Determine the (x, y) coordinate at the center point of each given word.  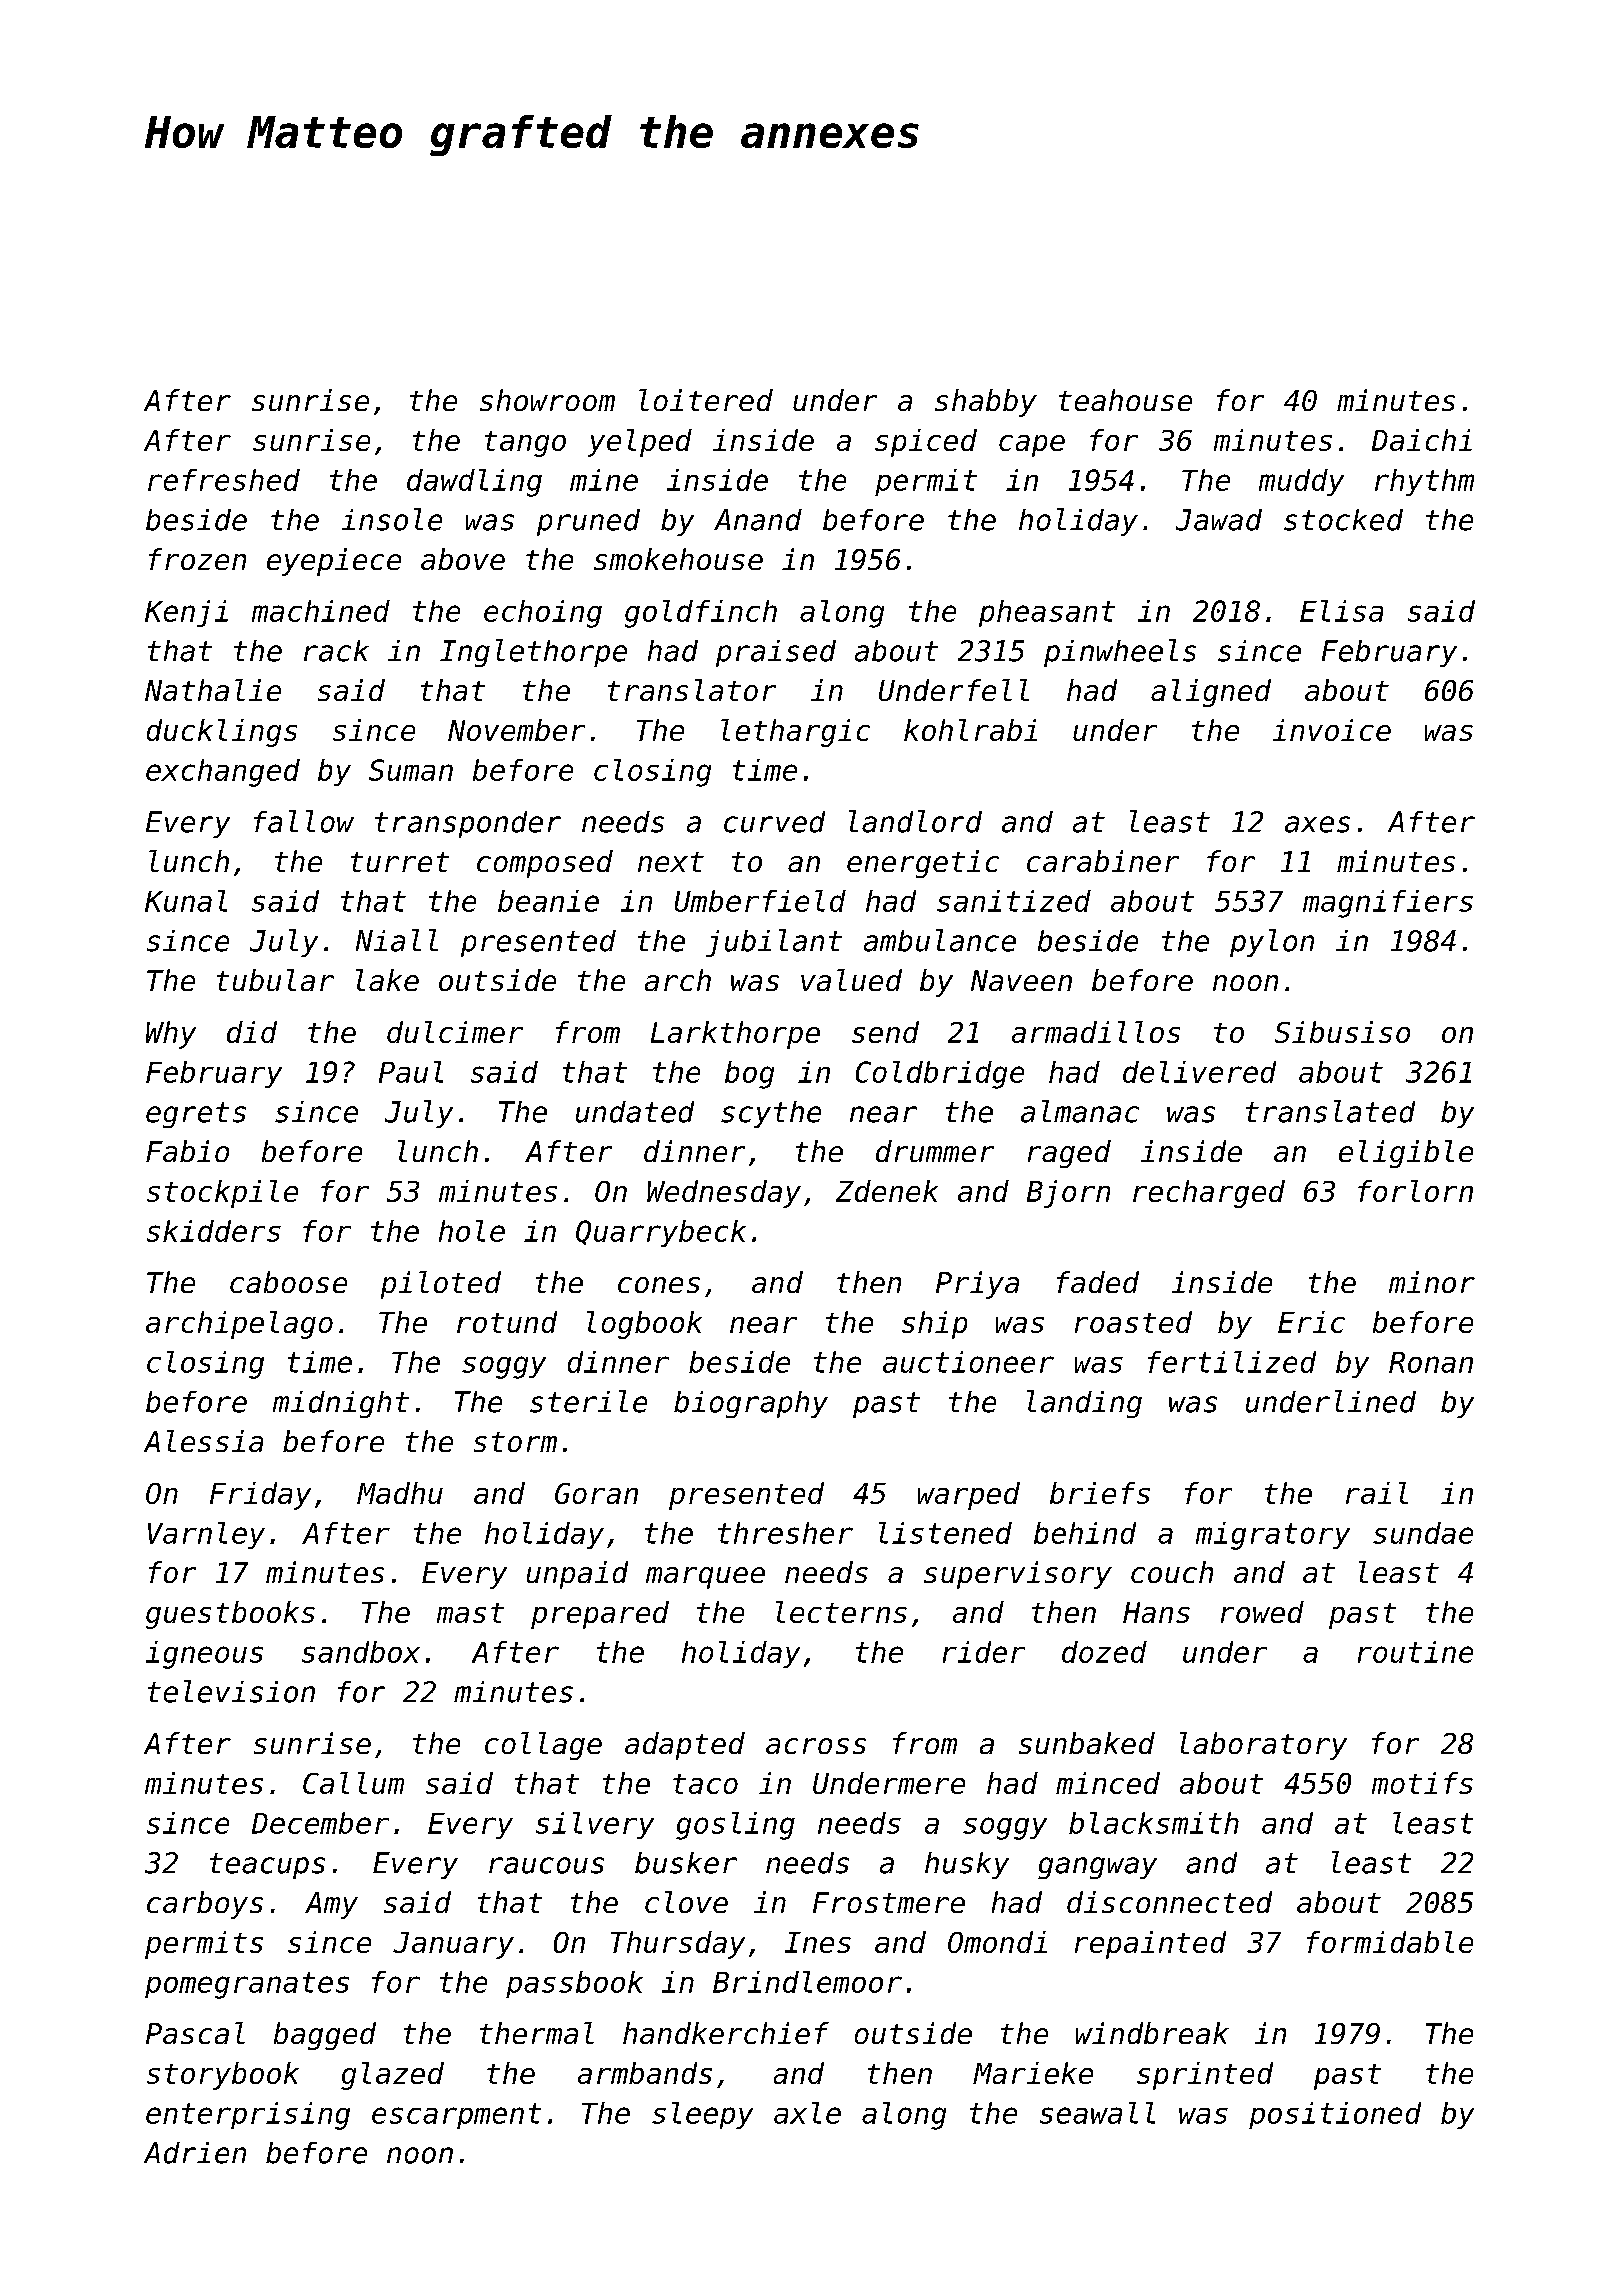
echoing (543, 614)
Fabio (187, 1151)
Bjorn (1068, 1194)
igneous (204, 1655)
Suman (411, 770)
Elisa (1341, 611)
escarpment (456, 2116)
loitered (706, 400)
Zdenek (887, 1191)
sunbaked (1087, 1743)
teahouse (1125, 400)
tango (525, 444)
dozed (1104, 1652)
